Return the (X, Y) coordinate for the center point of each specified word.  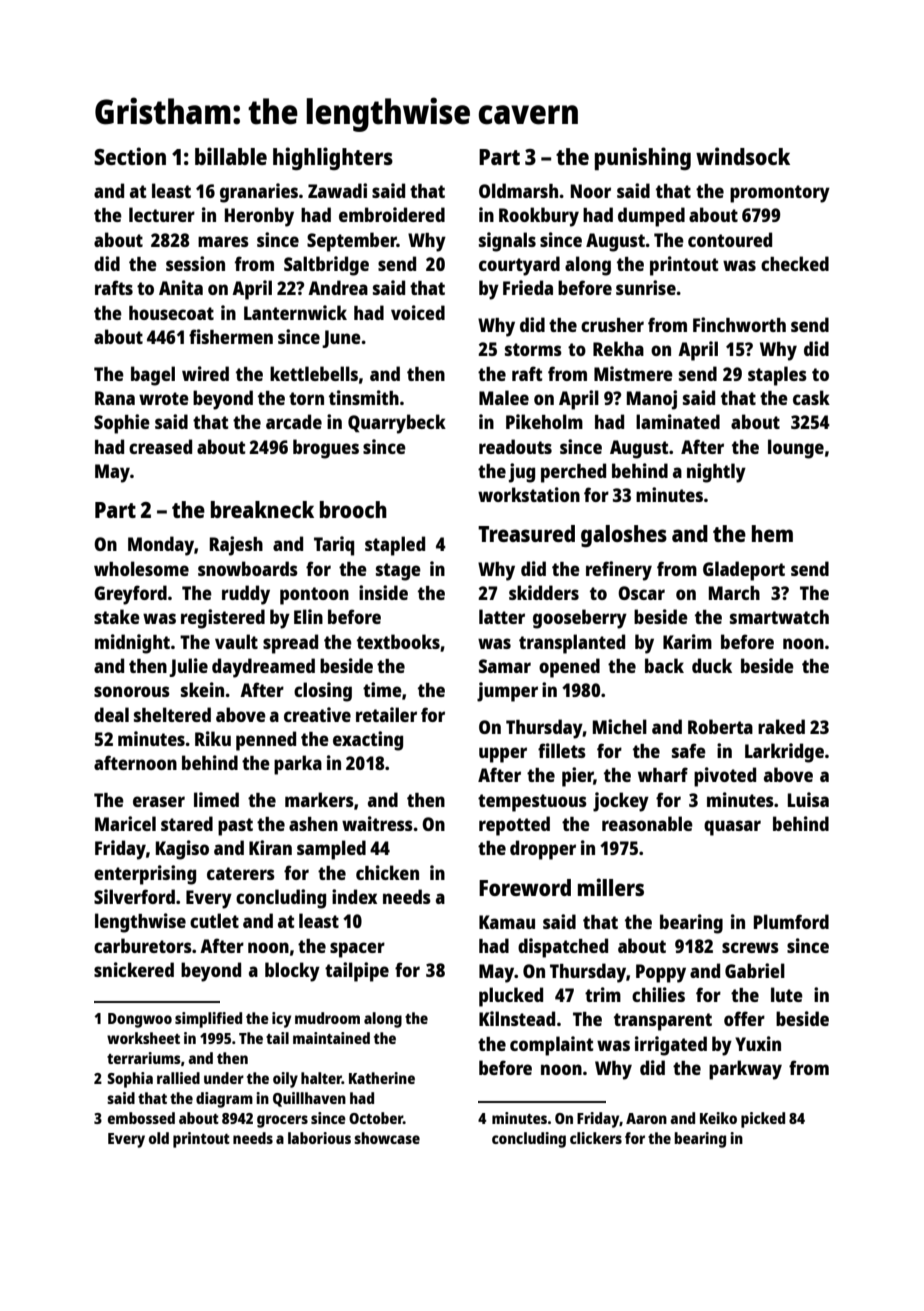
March (734, 593)
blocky (292, 972)
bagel (153, 376)
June (341, 339)
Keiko (718, 1118)
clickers (596, 1138)
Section (130, 156)
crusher (612, 325)
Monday (161, 546)
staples (777, 376)
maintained (331, 1038)
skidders (544, 592)
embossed (141, 1118)
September (352, 242)
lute (787, 994)
